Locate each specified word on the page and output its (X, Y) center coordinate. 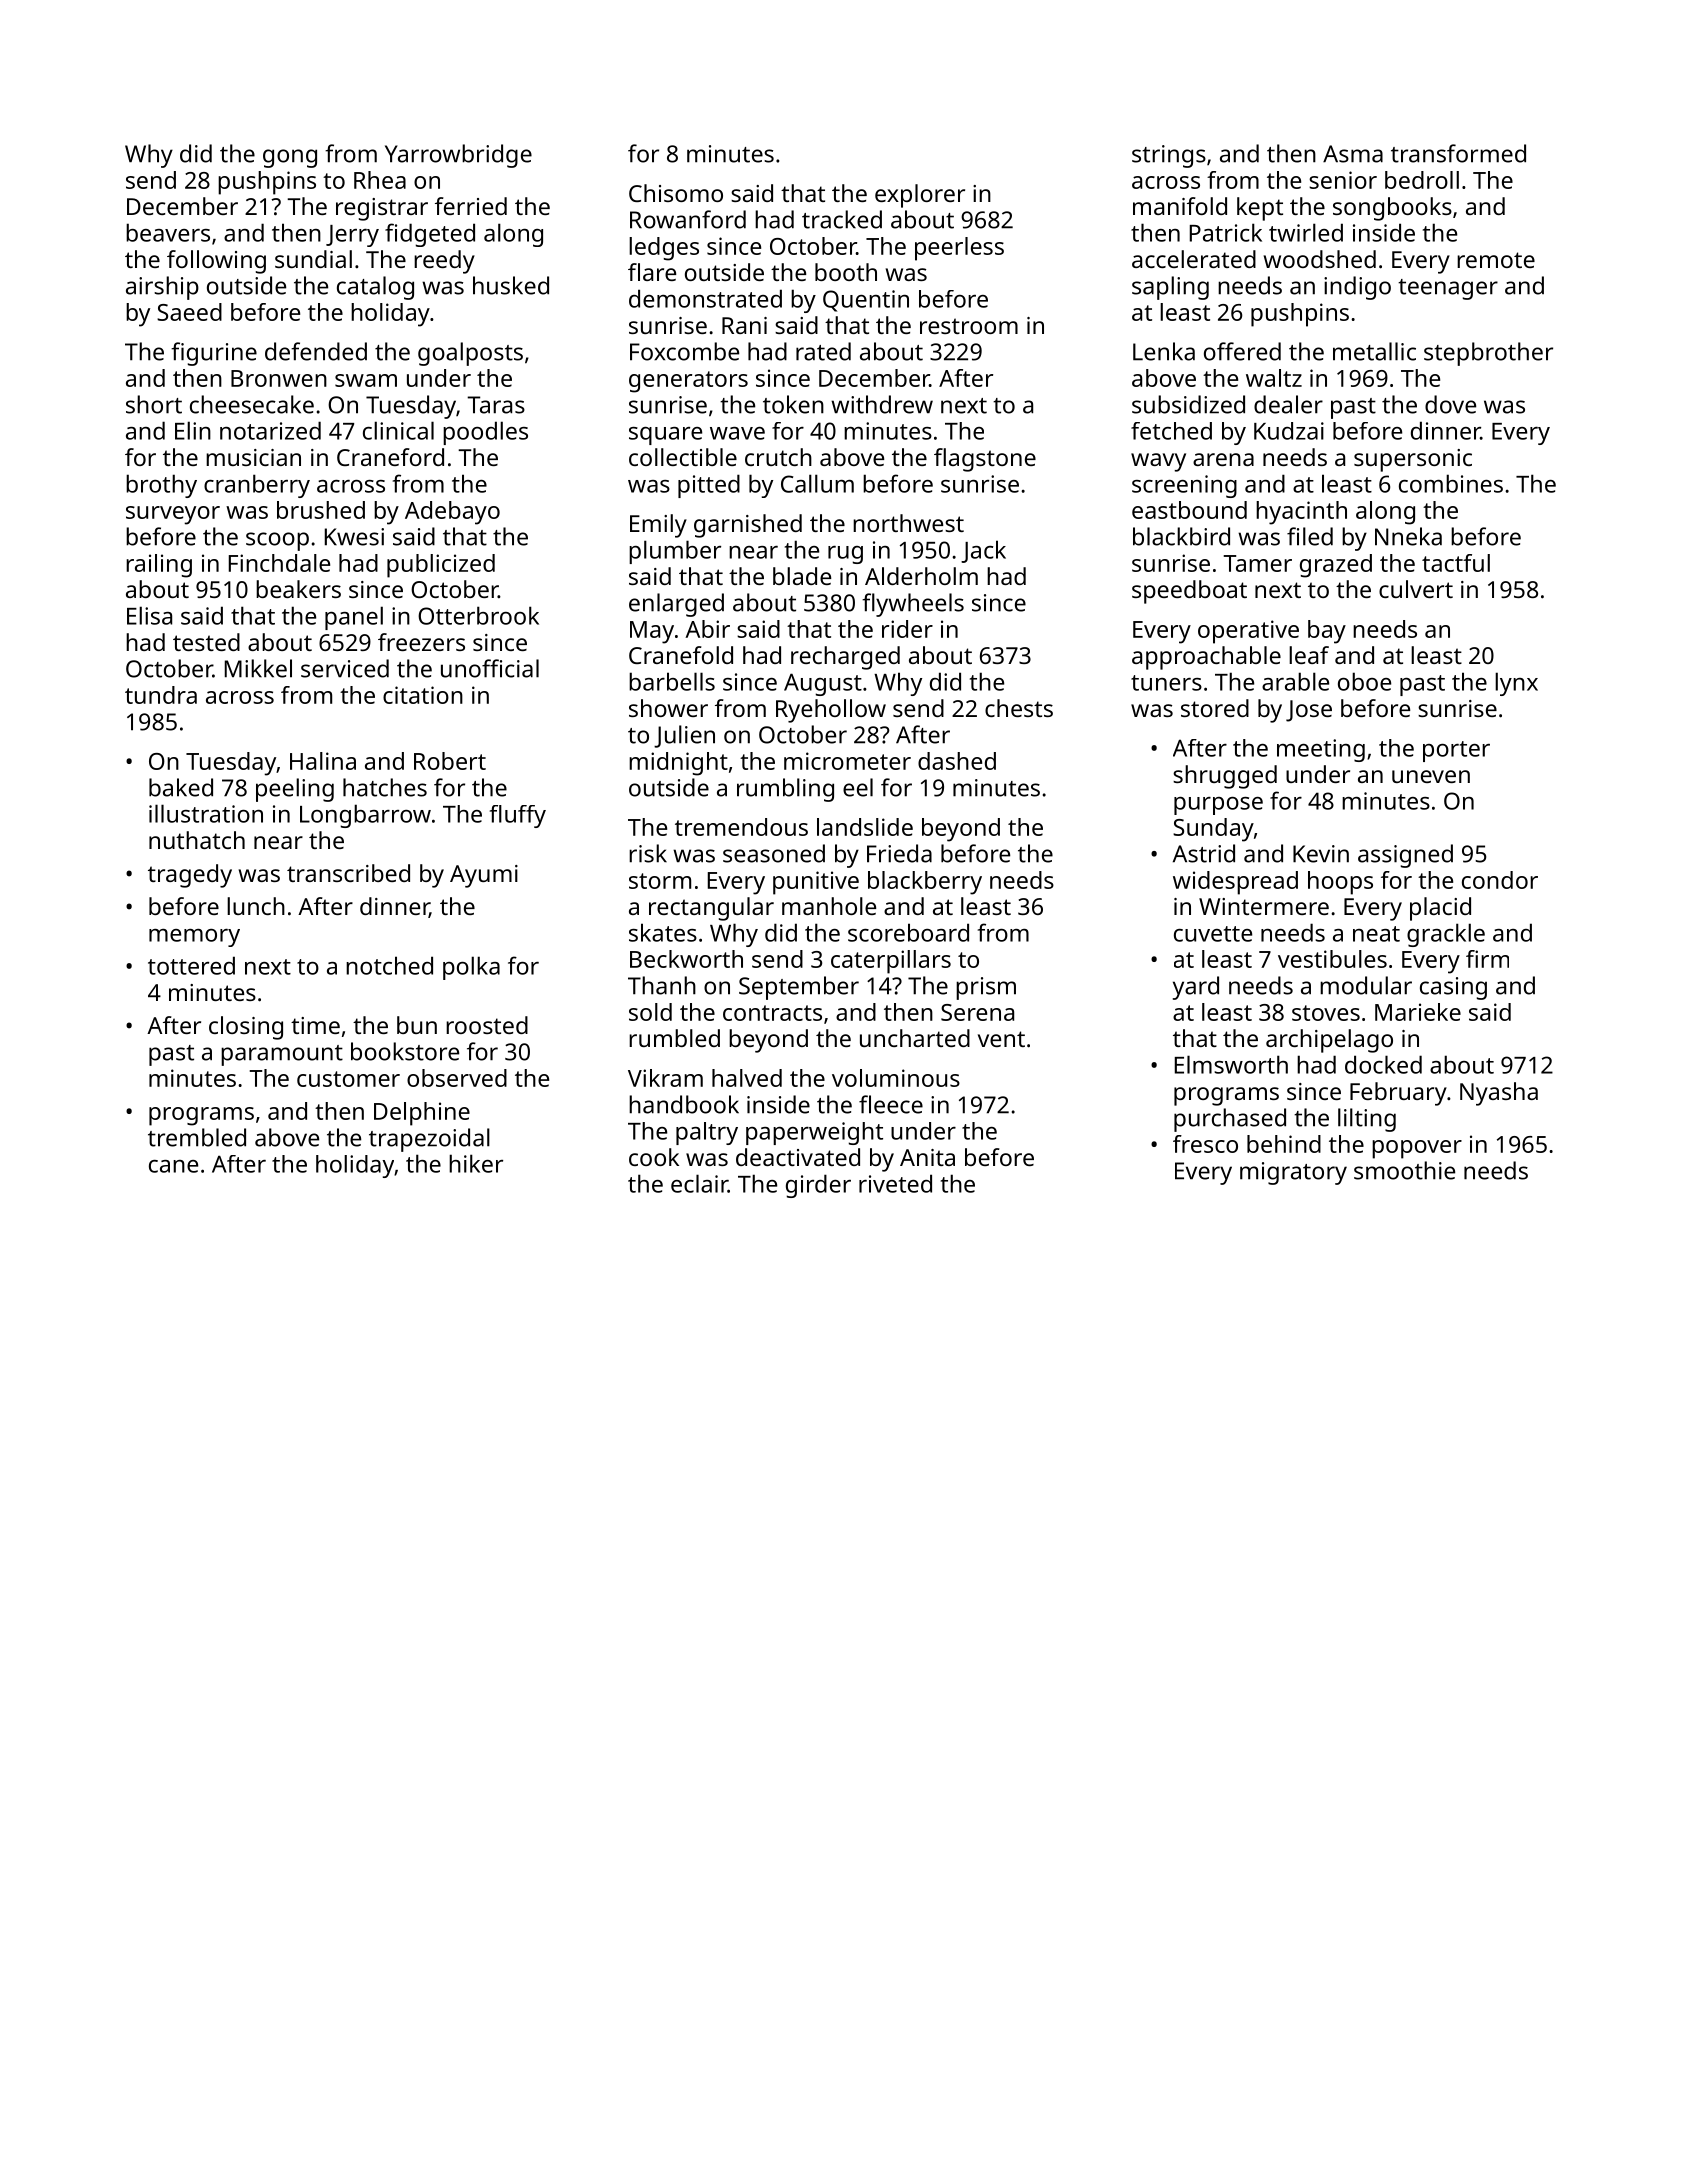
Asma (1353, 154)
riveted (895, 1183)
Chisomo (676, 193)
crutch (778, 457)
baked (181, 787)
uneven (1431, 776)
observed (457, 1078)
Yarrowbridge (458, 156)
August (823, 684)
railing (159, 566)
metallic (1374, 351)
